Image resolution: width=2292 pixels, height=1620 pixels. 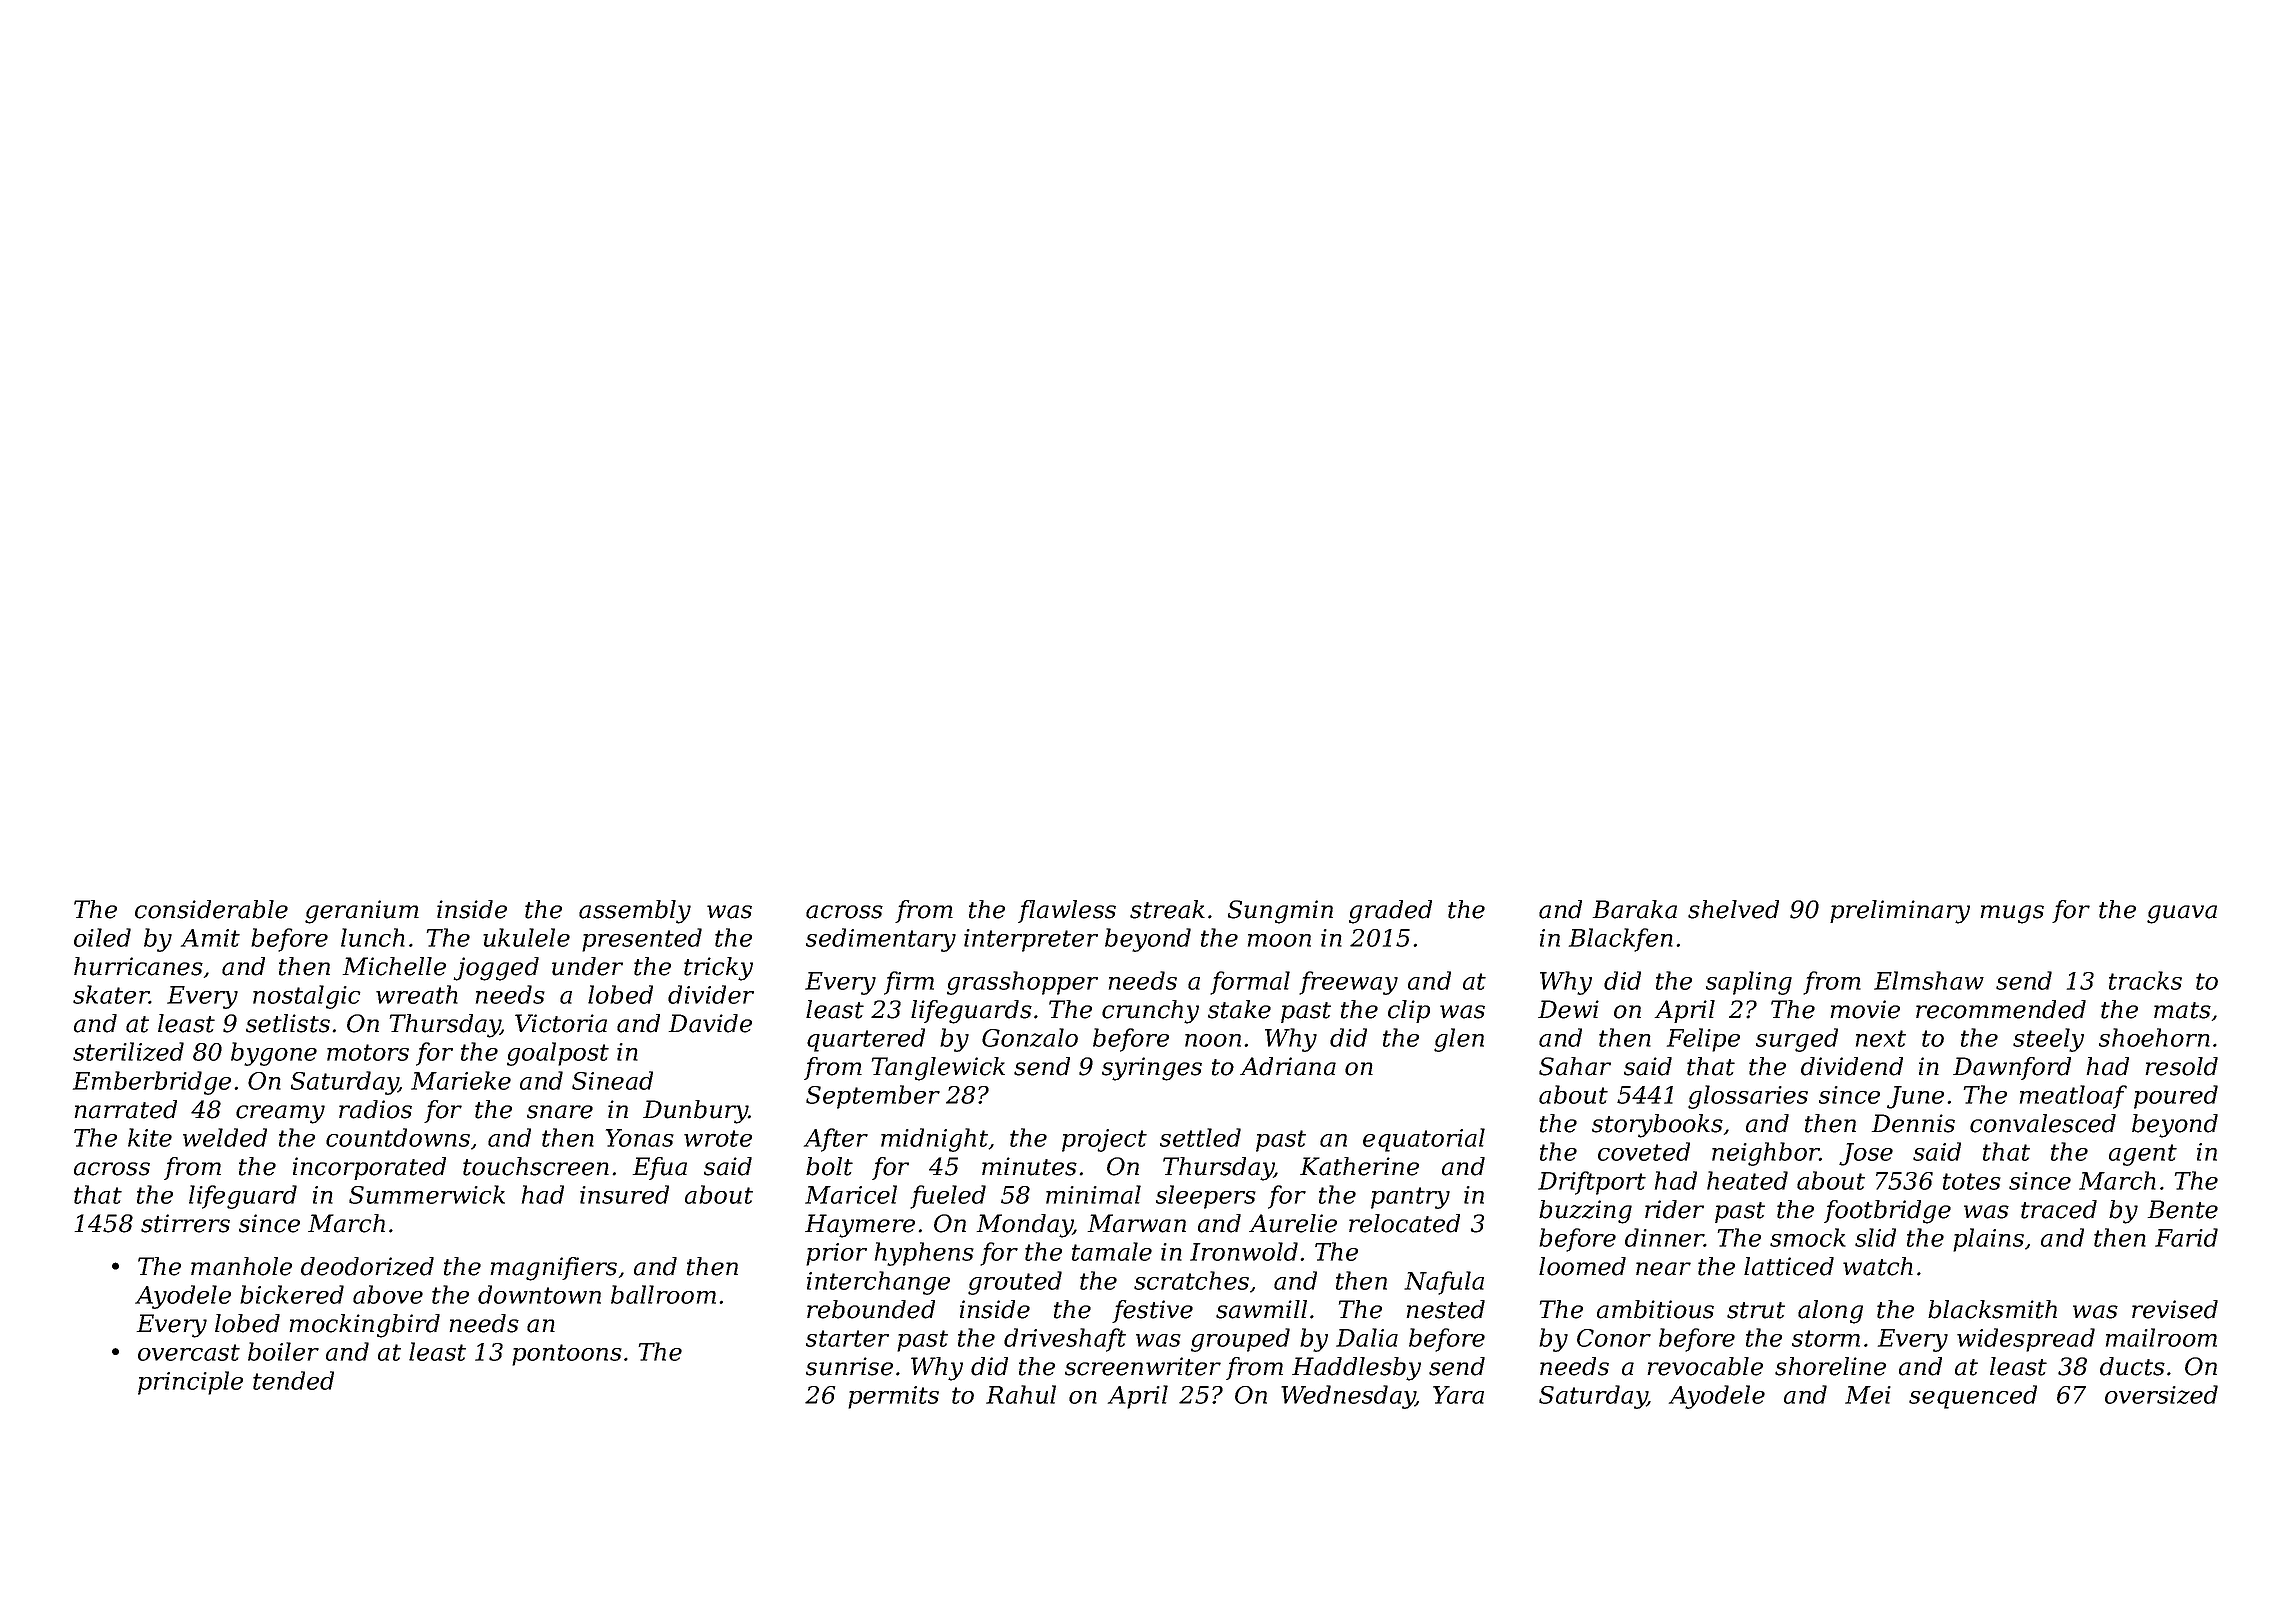 What do you see at coordinates (1067, 911) in the screenshot?
I see `flawless` at bounding box center [1067, 911].
